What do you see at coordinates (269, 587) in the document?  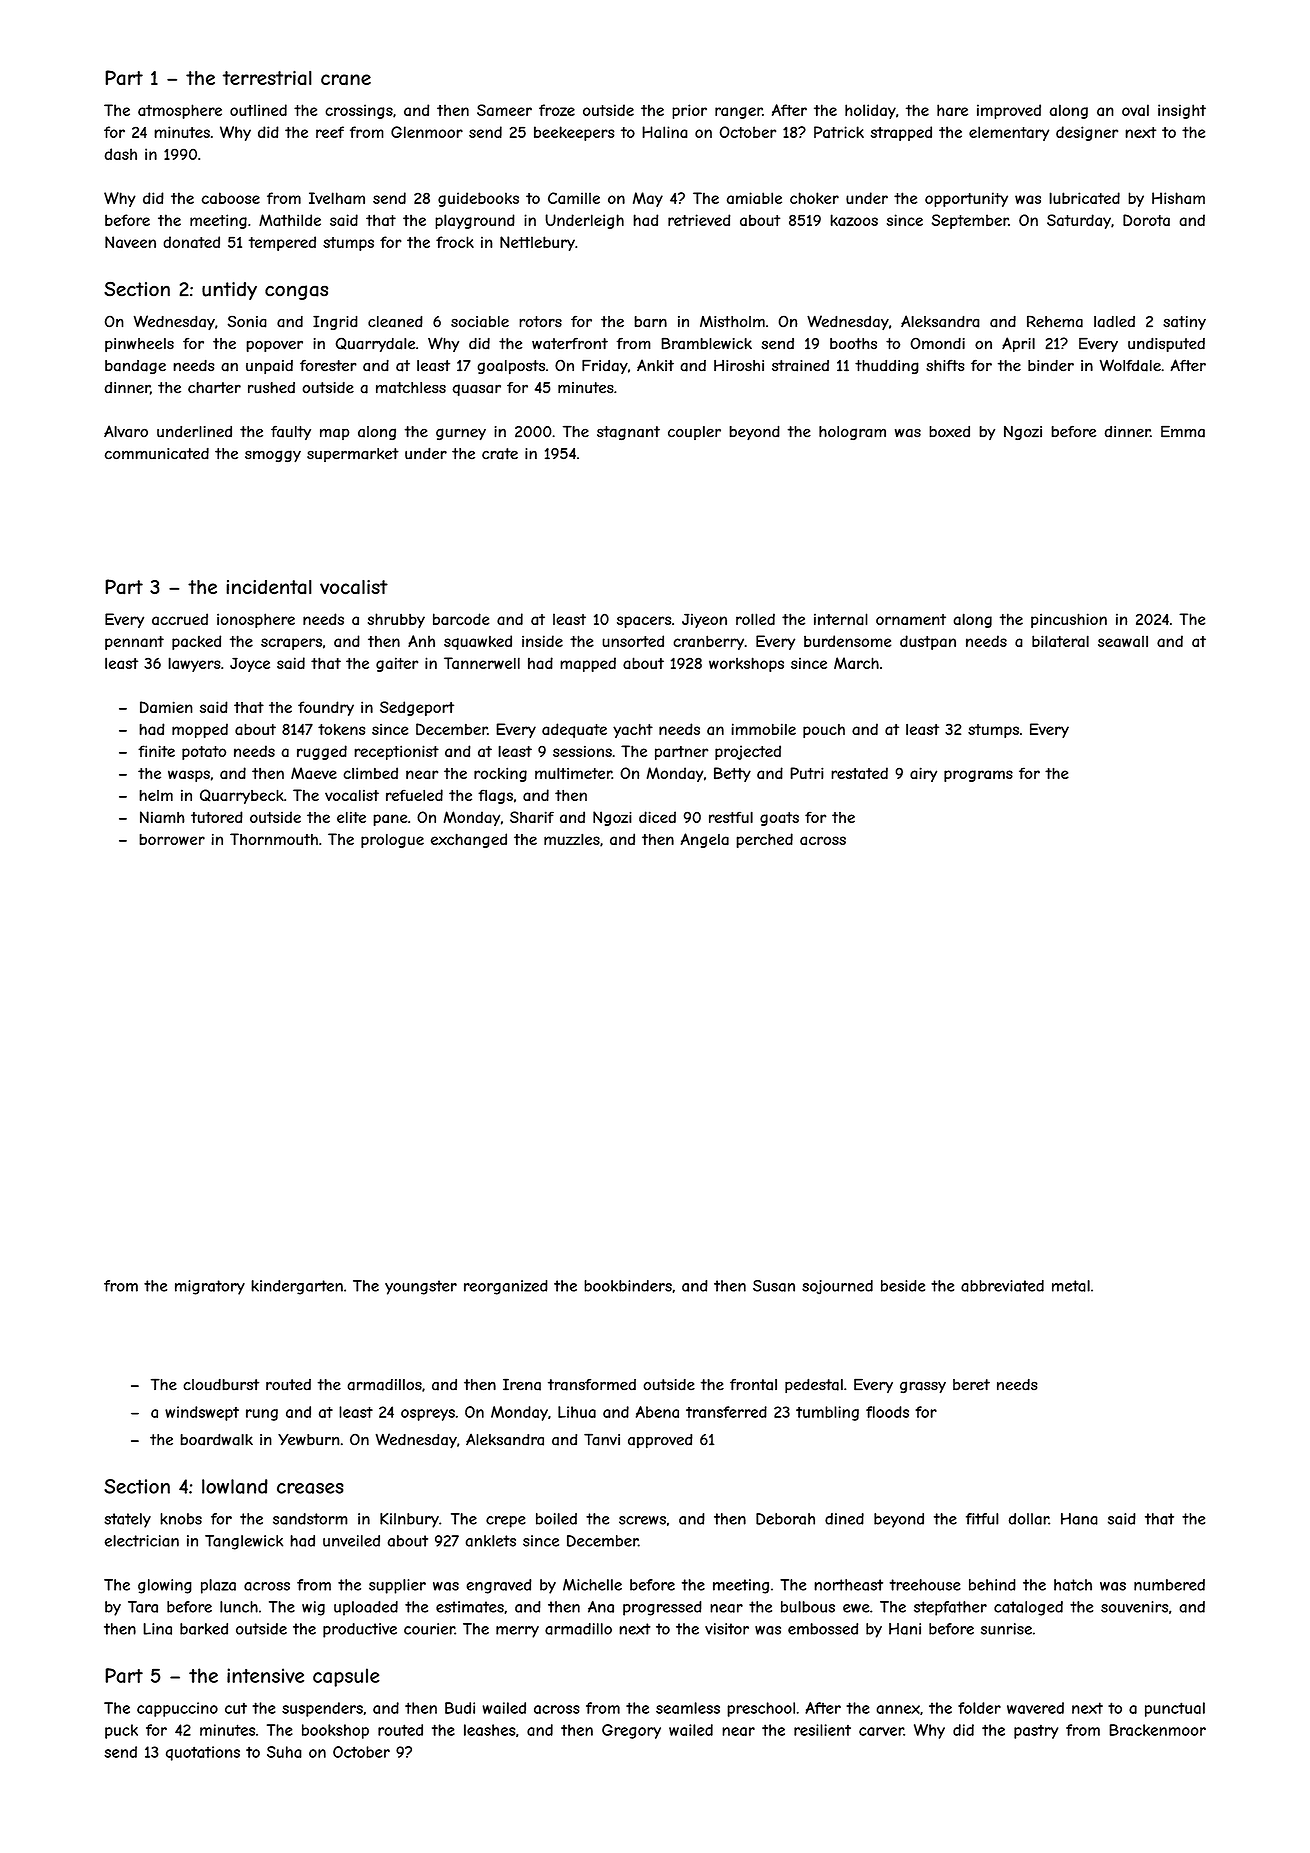 I see `incidental` at bounding box center [269, 587].
